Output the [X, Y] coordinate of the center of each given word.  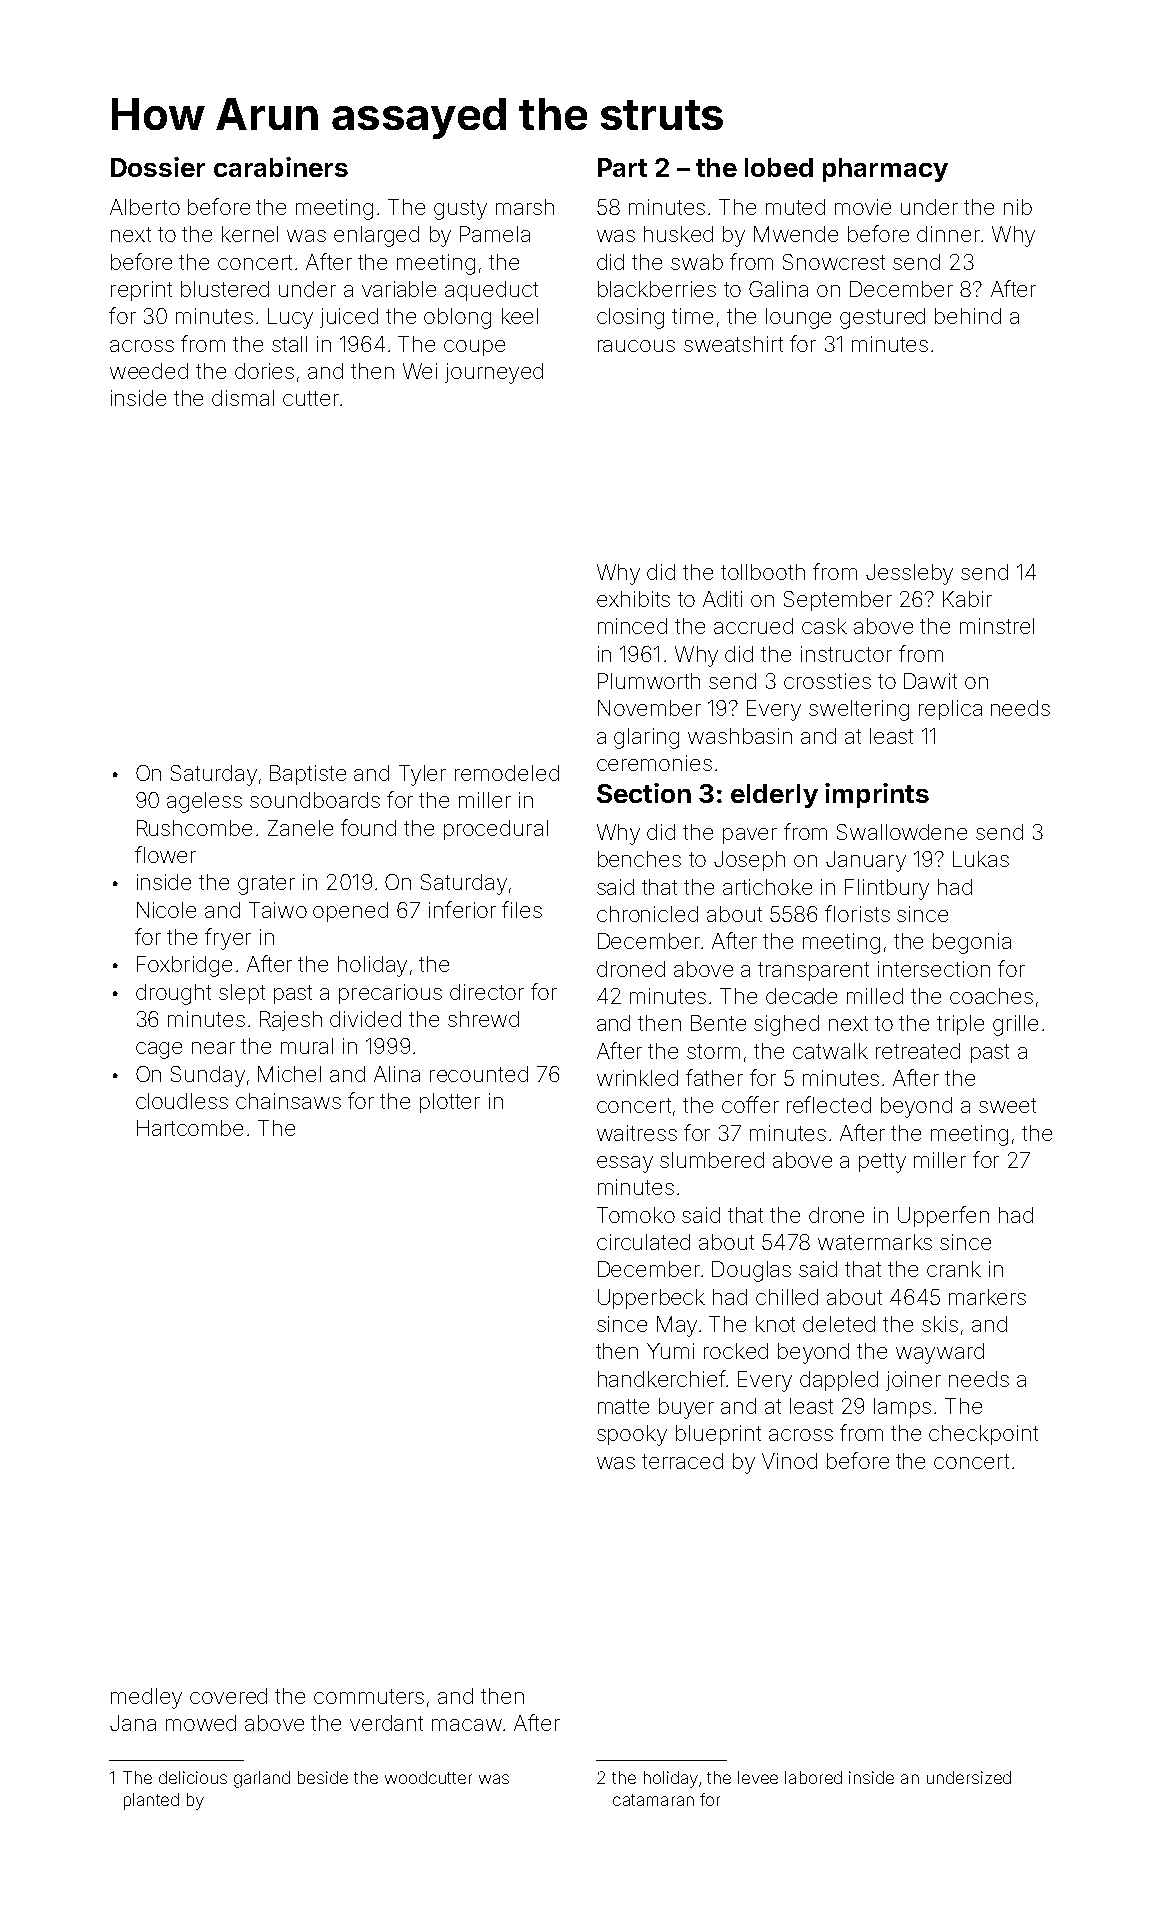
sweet [1007, 1105]
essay [625, 1164]
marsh [525, 207]
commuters [369, 1696]
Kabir [967, 599]
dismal [243, 398]
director [487, 992]
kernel [250, 234]
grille [1015, 1025]
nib [1018, 207]
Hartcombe [190, 1128]
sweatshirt [733, 344]
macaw [467, 1725]
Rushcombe [194, 828]
